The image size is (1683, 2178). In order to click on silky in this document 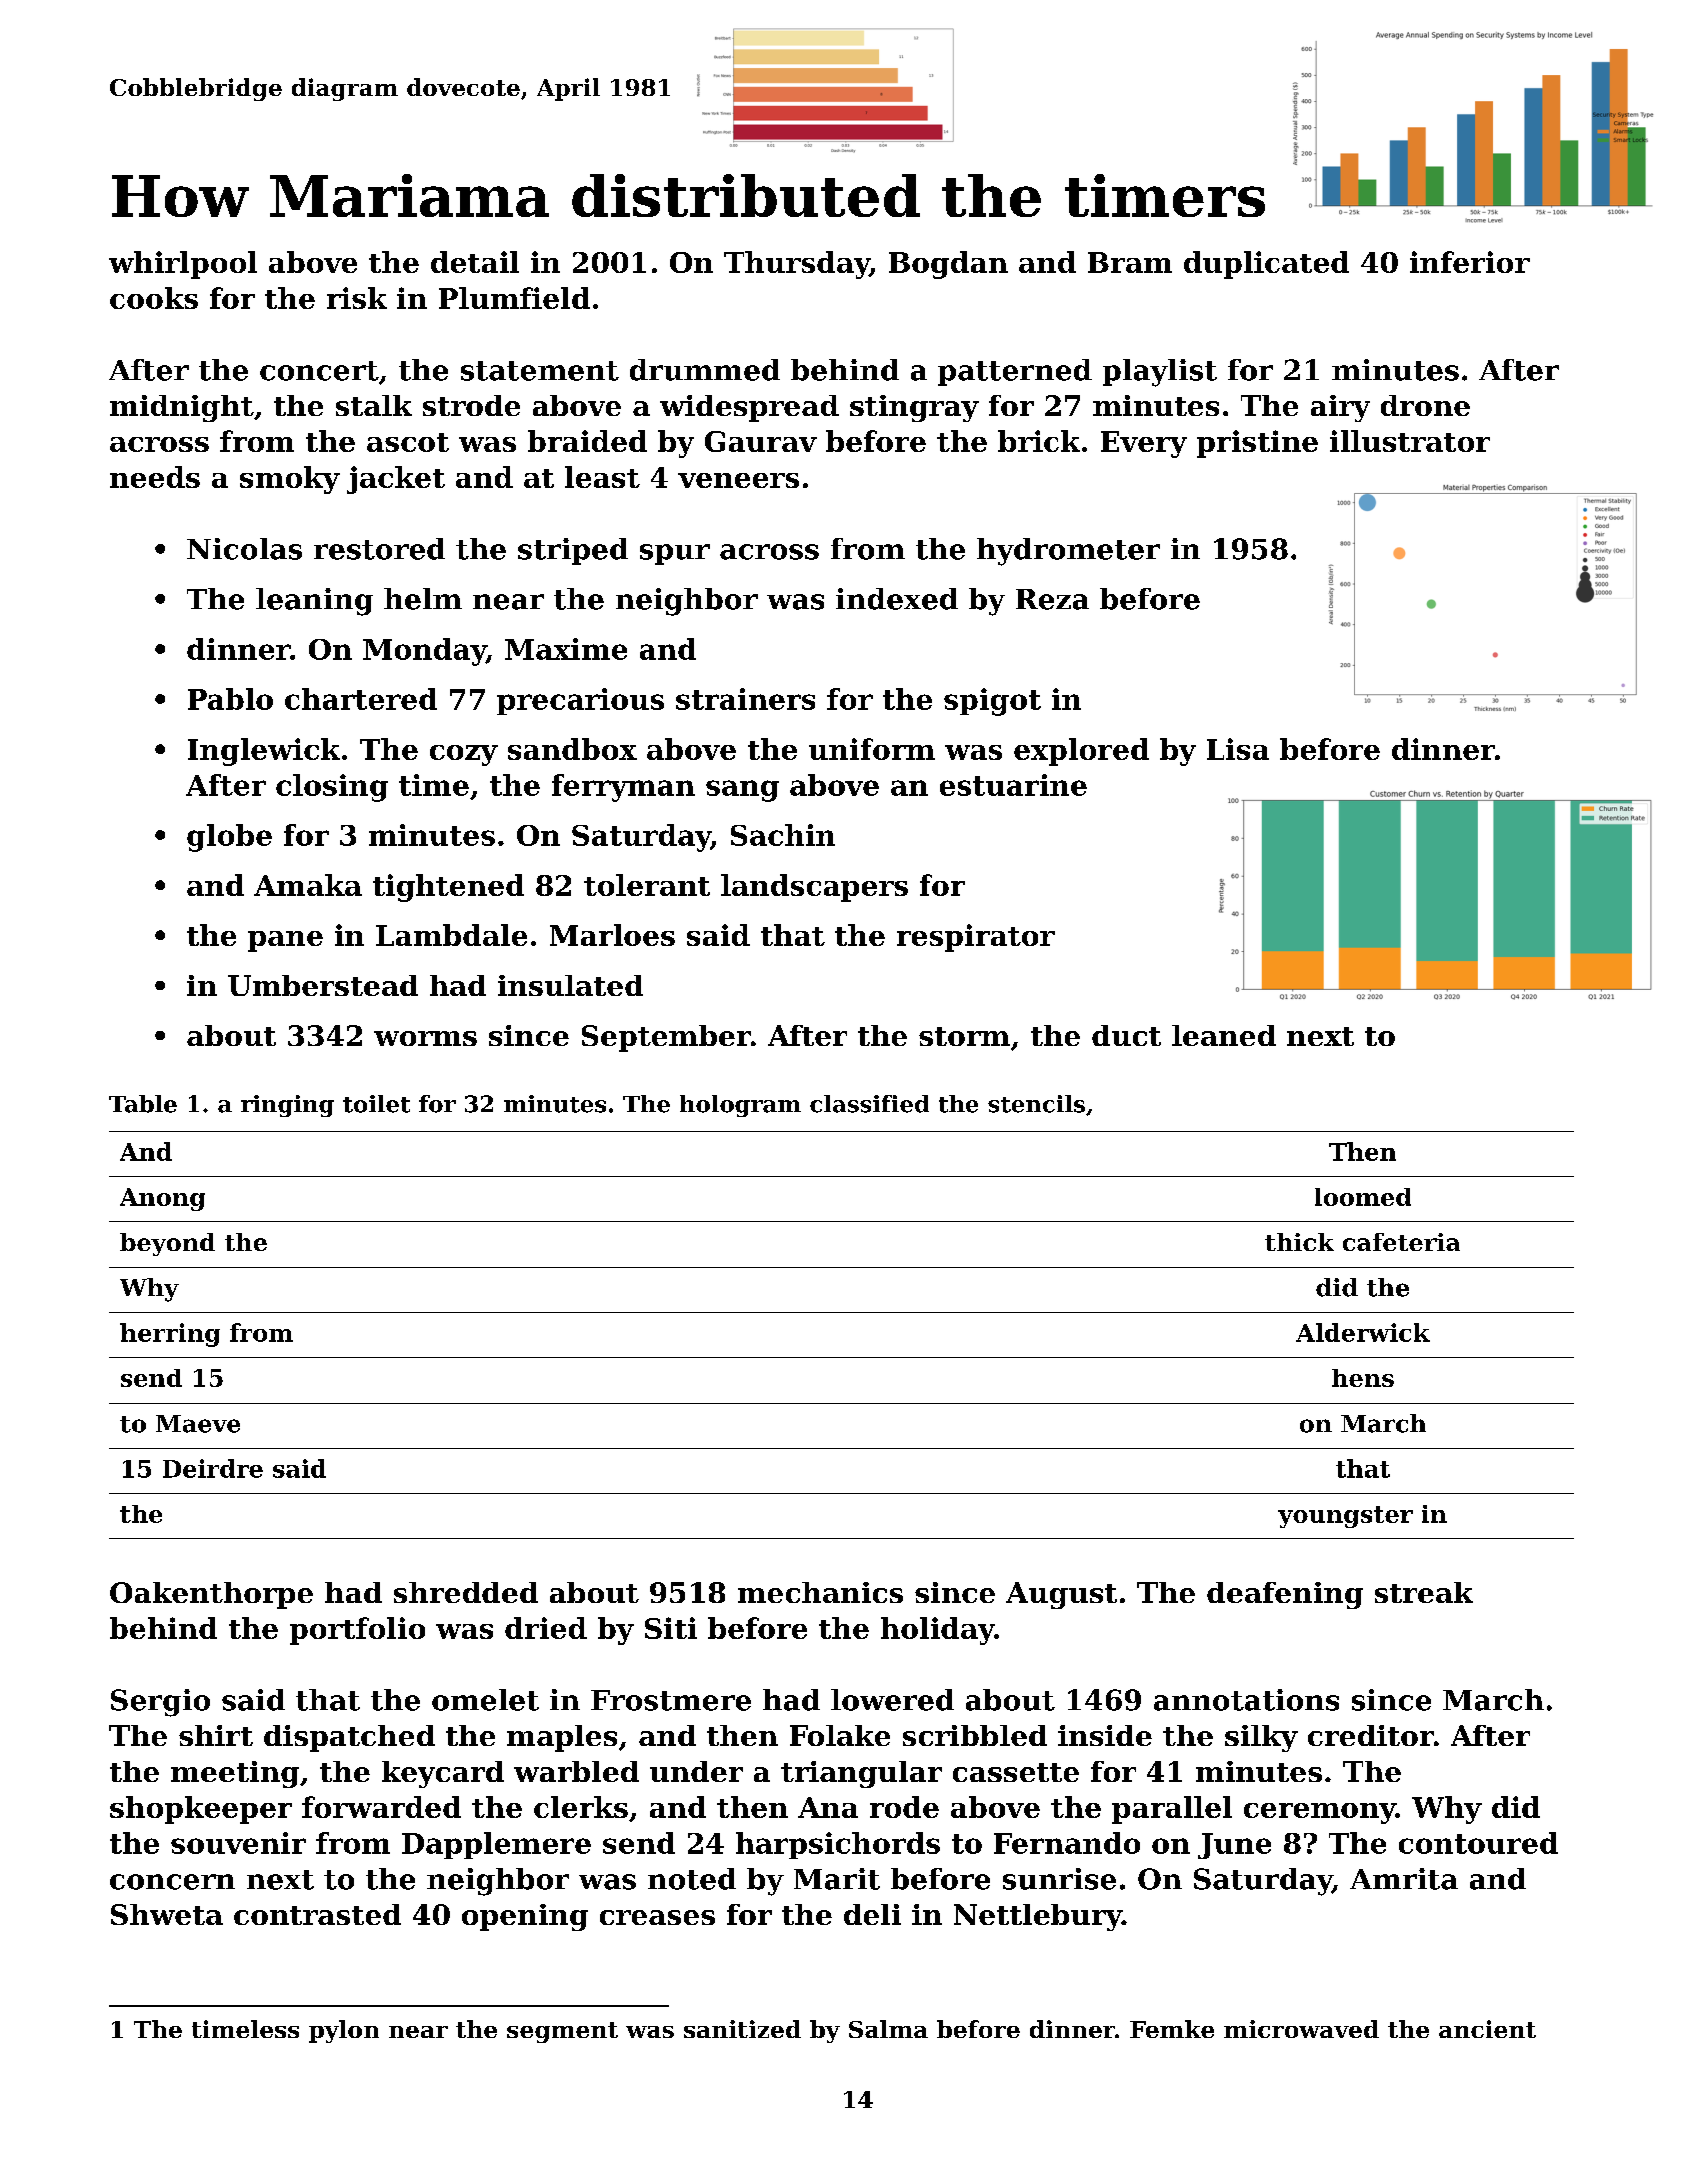, I will do `click(1261, 1738)`.
